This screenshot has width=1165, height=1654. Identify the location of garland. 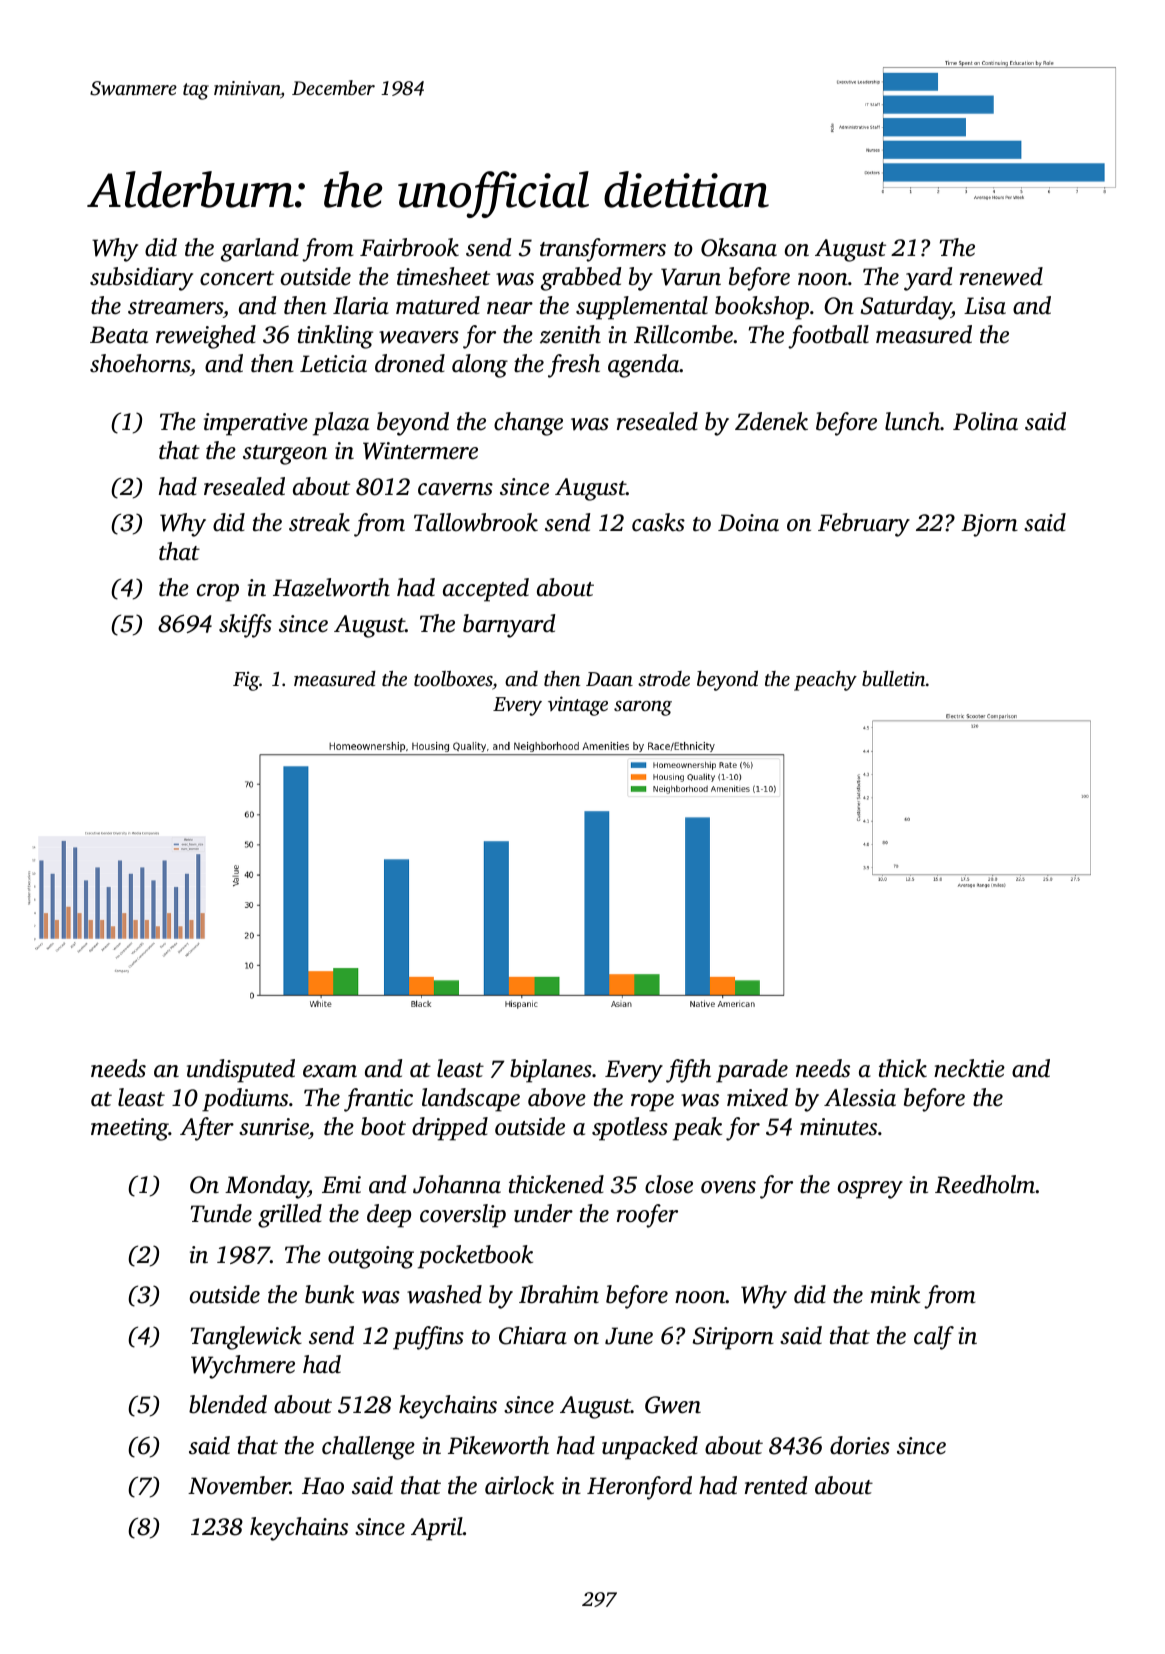
(260, 250).
